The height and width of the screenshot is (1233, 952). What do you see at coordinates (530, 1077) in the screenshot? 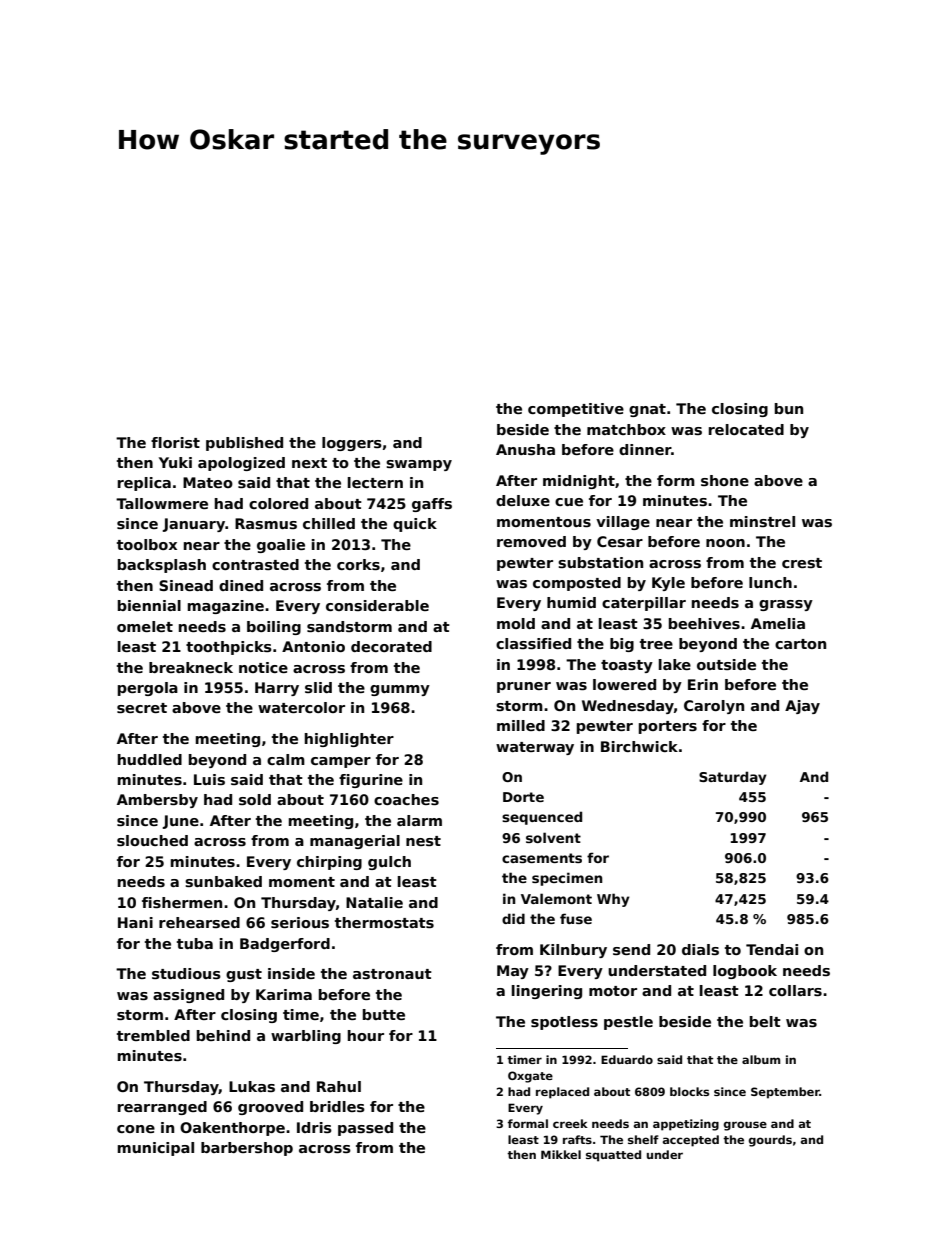
I see `Oxgate` at bounding box center [530, 1077].
